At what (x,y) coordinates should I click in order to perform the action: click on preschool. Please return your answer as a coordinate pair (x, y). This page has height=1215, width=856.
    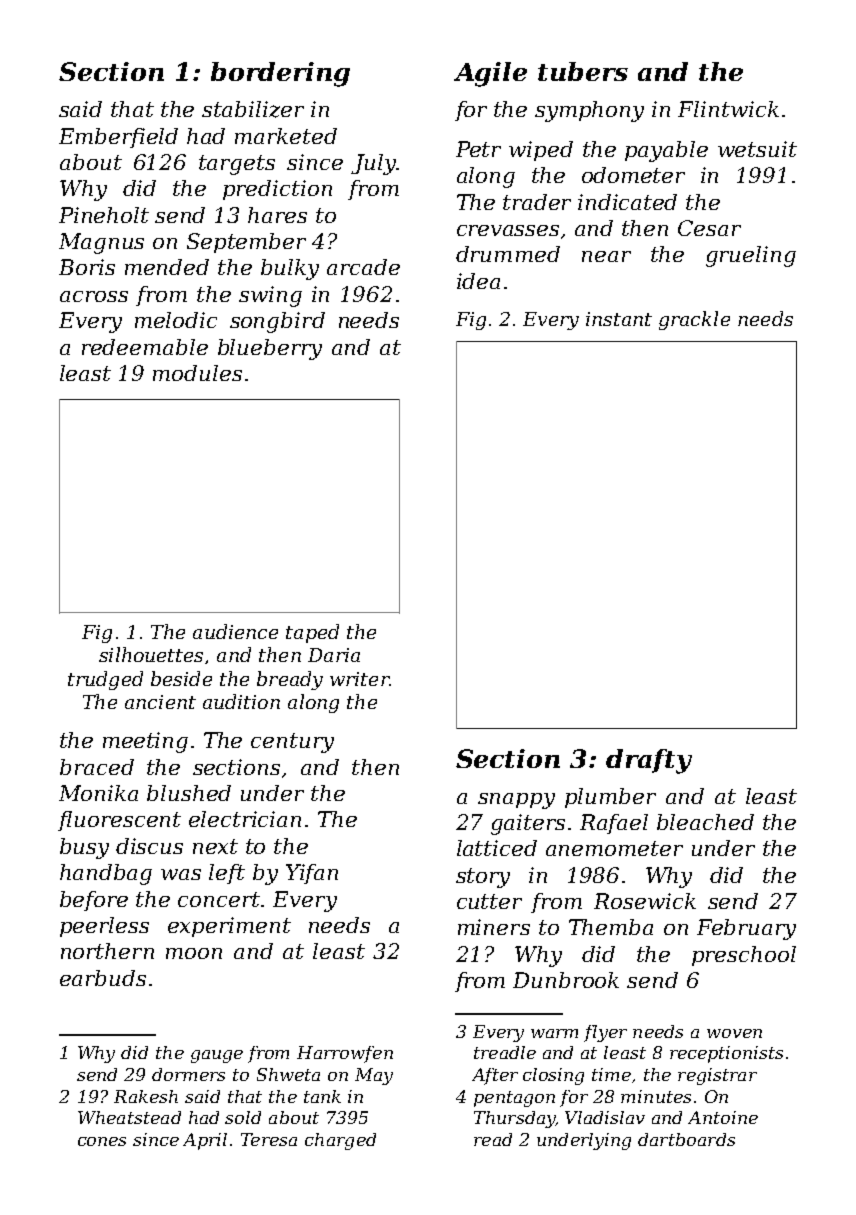
    Looking at the image, I should click on (744, 956).
